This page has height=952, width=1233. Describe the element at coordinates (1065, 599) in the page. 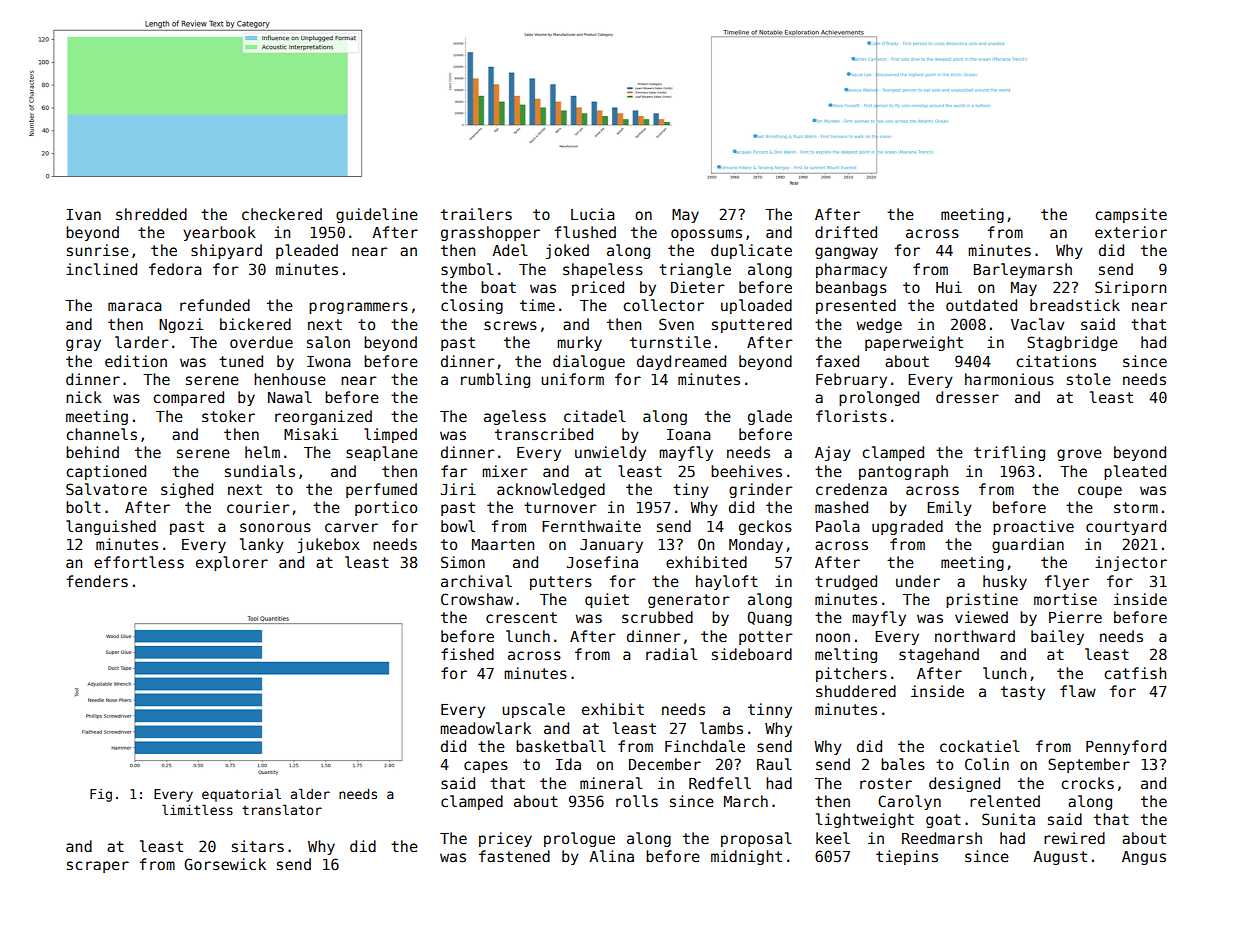

I see `mortise` at that location.
